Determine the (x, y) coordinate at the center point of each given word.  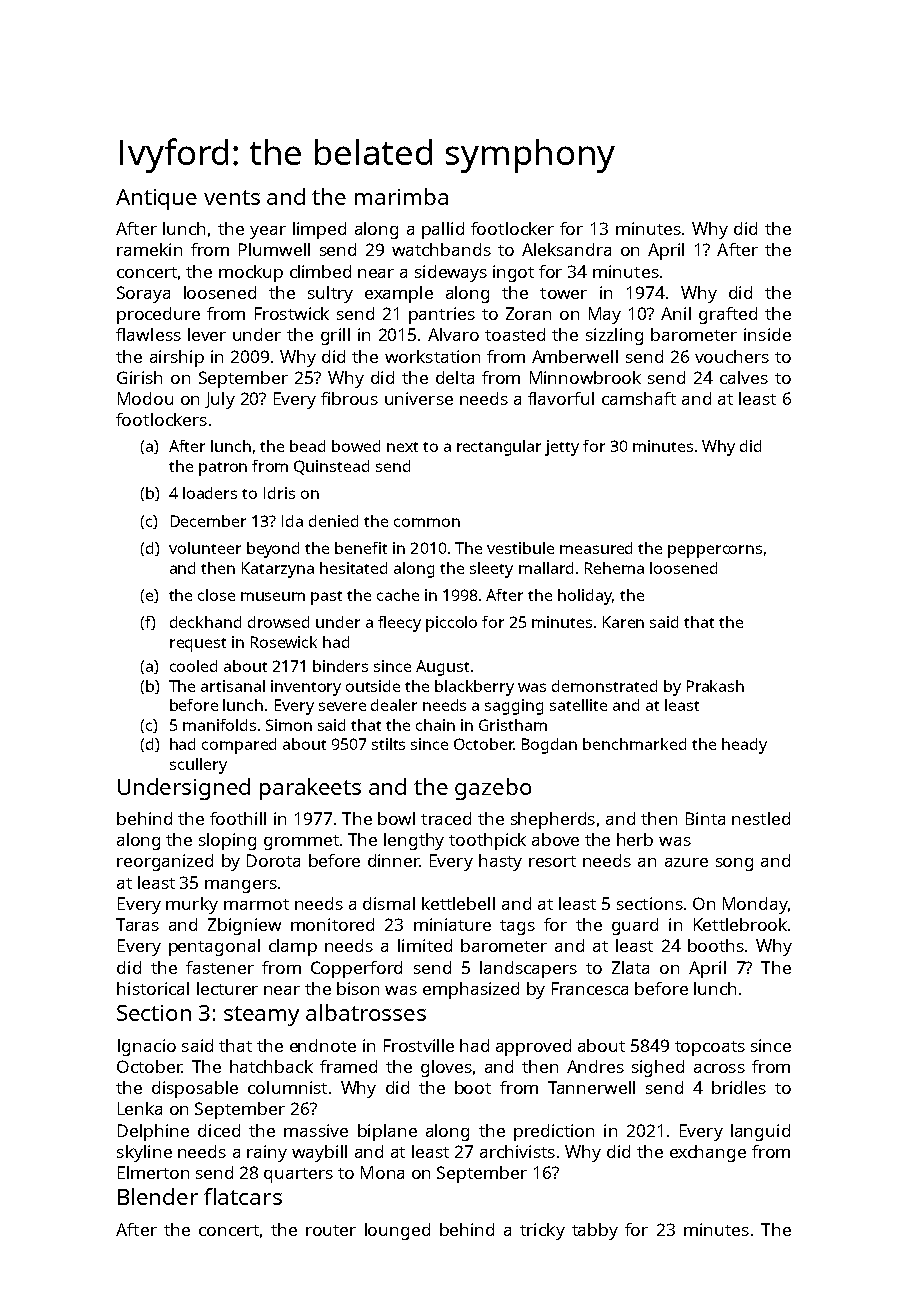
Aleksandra (566, 249)
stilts (388, 744)
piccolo (451, 624)
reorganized (165, 862)
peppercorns (715, 551)
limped (319, 230)
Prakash (715, 686)
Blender (158, 1196)
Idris (279, 493)
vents (232, 197)
